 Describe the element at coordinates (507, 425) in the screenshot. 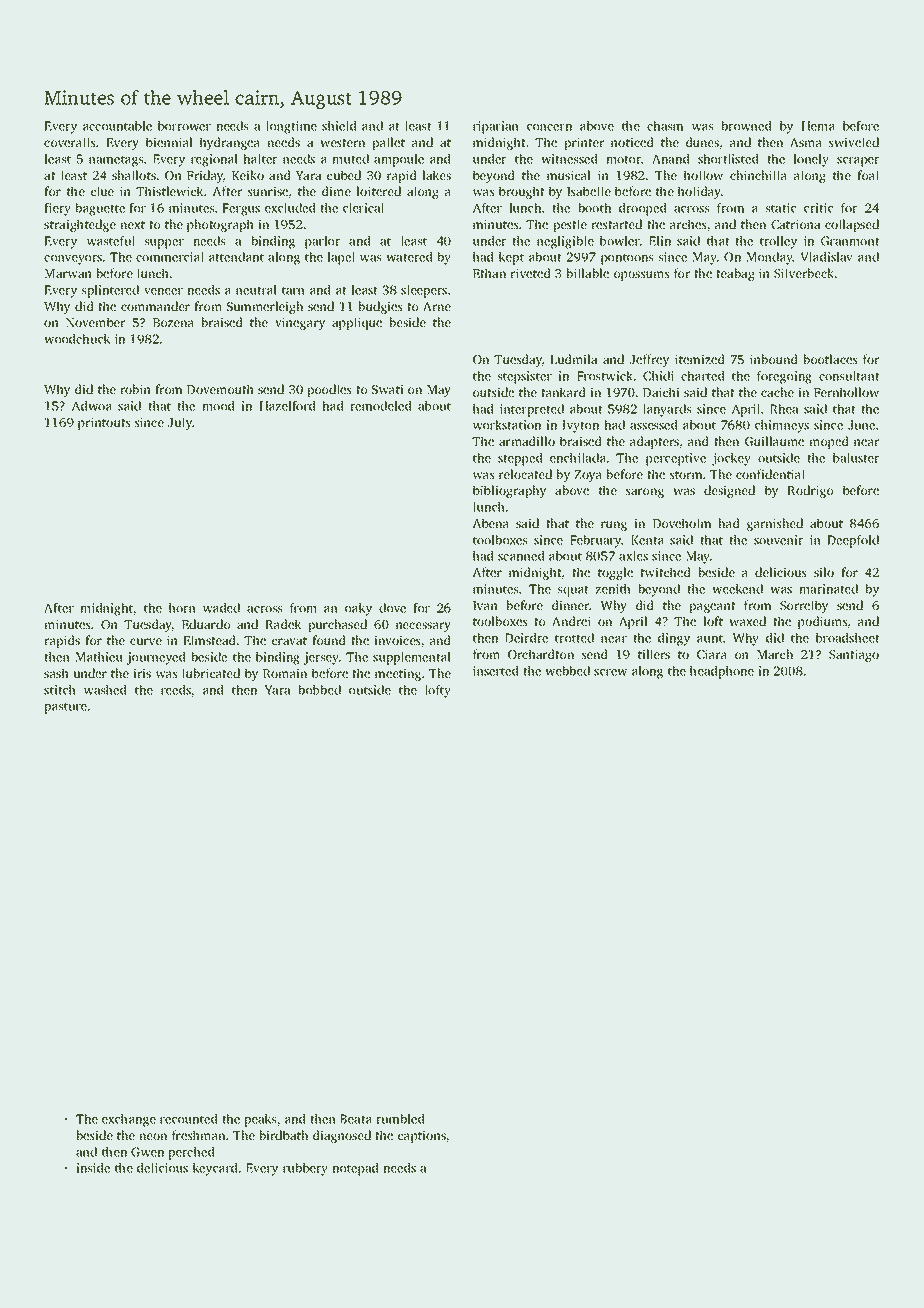

I see `workstation` at that location.
